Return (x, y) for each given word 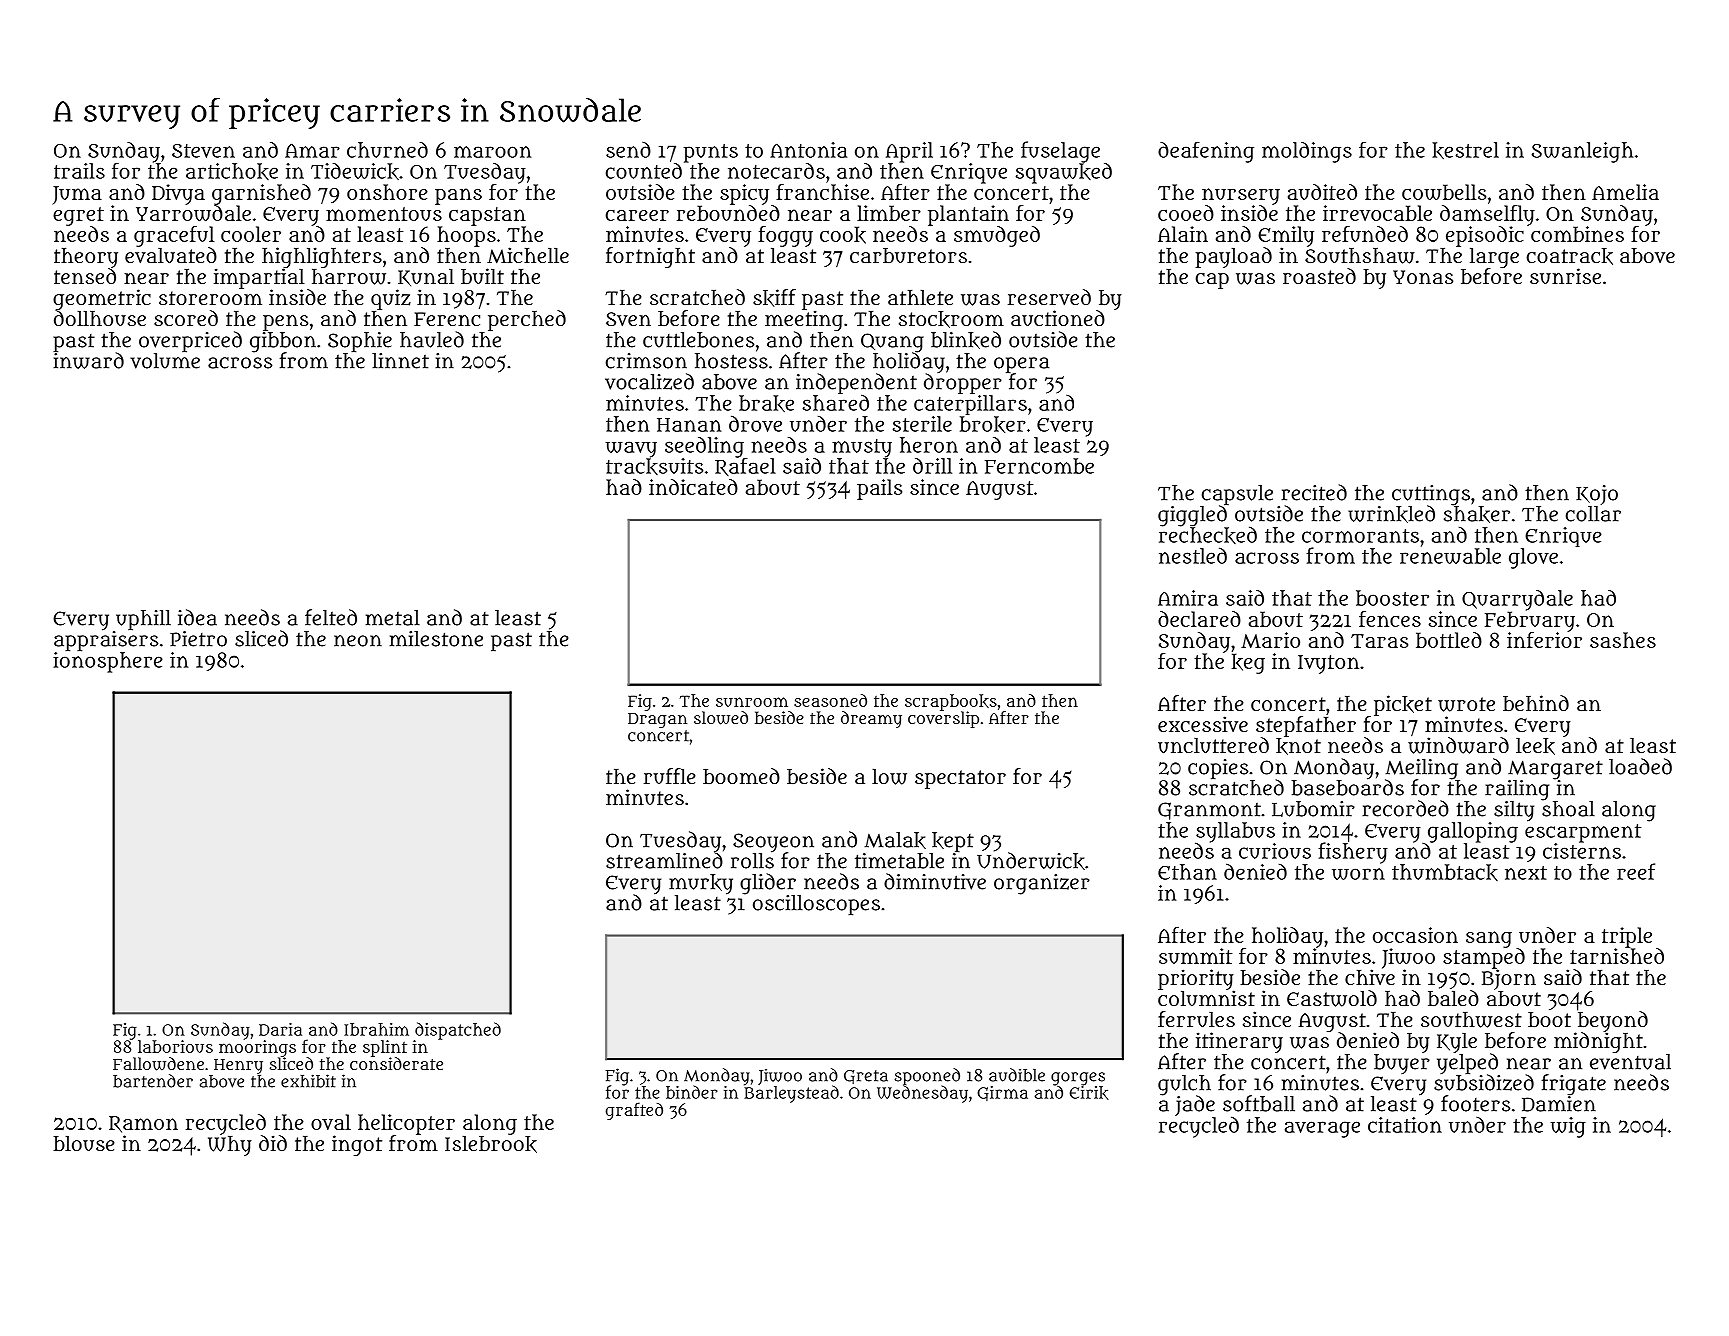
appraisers (106, 641)
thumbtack (1445, 872)
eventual (1630, 1062)
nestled (1193, 555)
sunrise (1565, 276)
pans (458, 196)
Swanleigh (1582, 152)
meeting (804, 320)
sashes (1623, 640)
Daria (280, 1029)
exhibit (308, 1081)
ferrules (1196, 1019)
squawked (1064, 173)
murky (701, 884)
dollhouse (100, 318)
